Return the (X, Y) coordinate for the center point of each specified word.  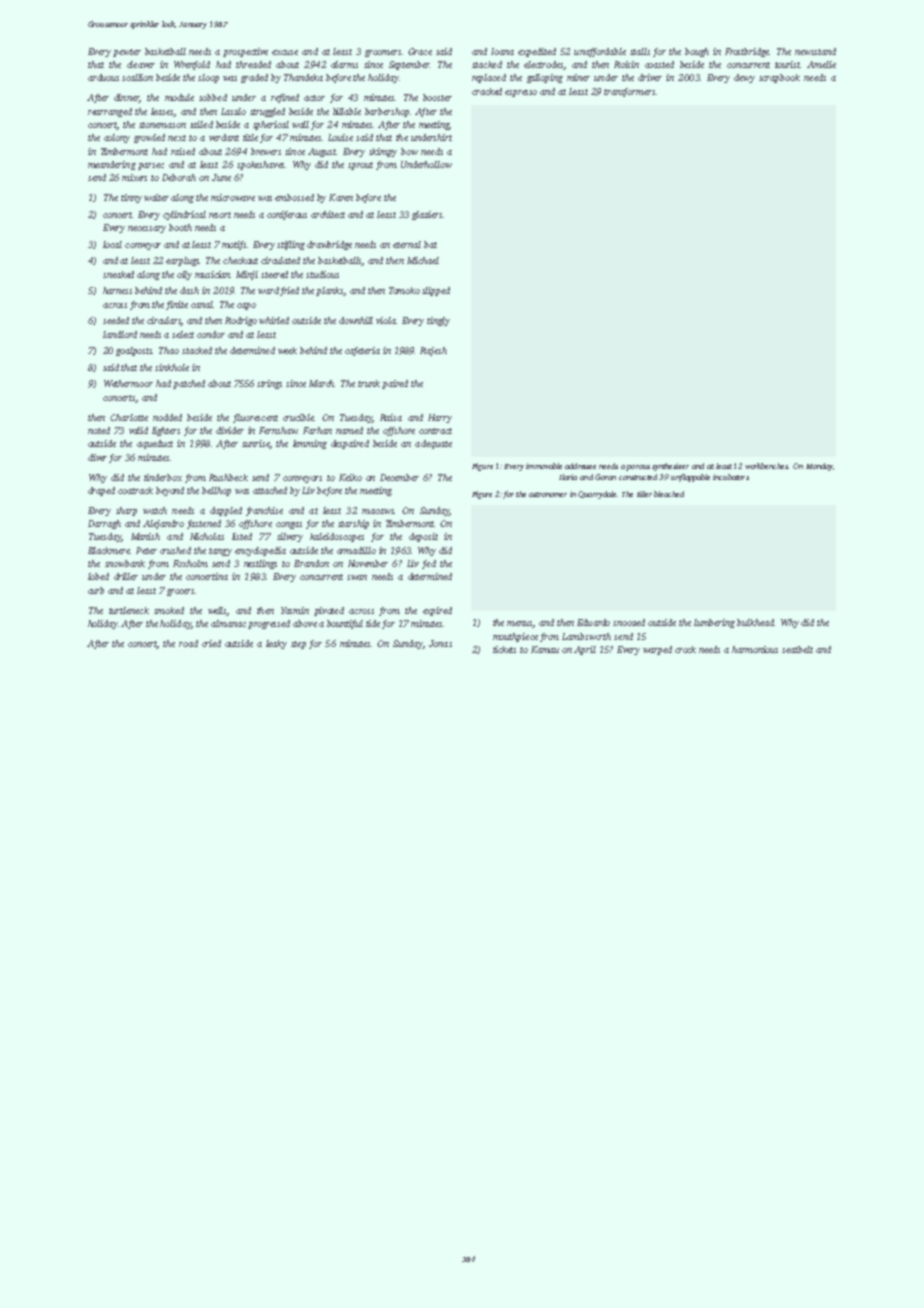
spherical (271, 125)
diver (97, 457)
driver (650, 77)
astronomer (548, 494)
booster (437, 97)
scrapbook (779, 78)
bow (409, 151)
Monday (819, 467)
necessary (147, 229)
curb (96, 590)
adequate (433, 444)
